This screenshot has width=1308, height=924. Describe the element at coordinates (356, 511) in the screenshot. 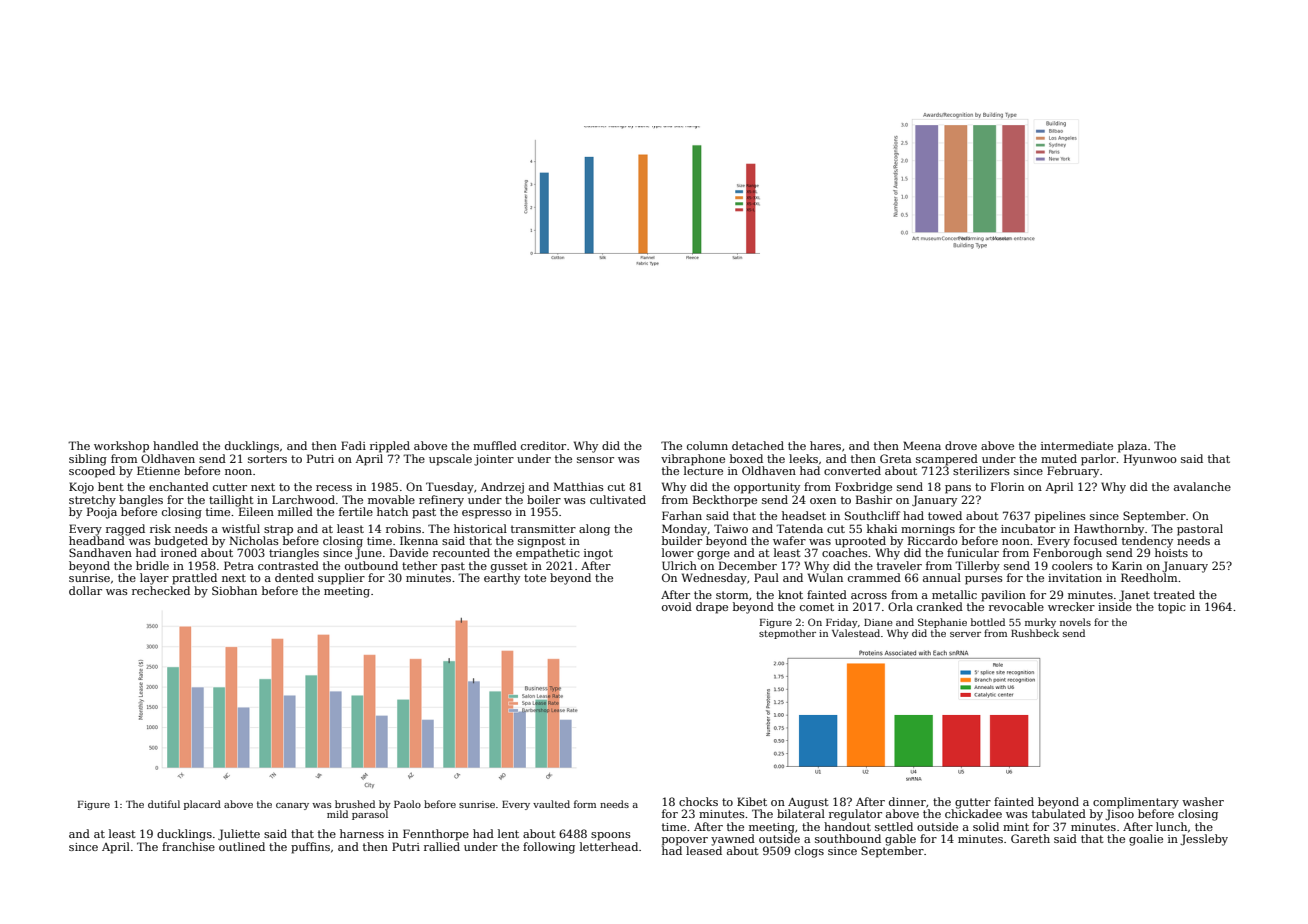

I see `fertile` at that location.
